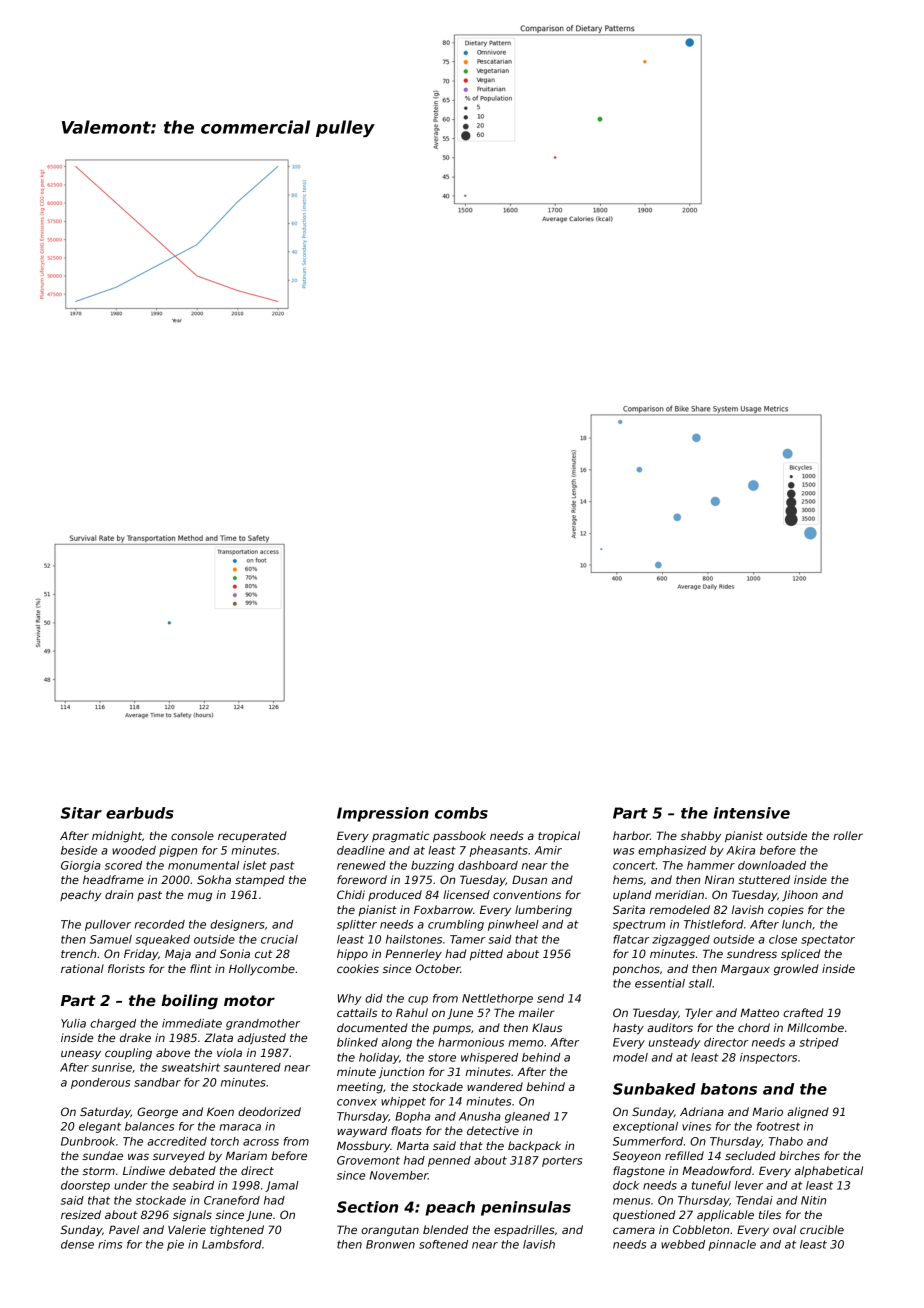 This page has height=1308, width=924. Describe the element at coordinates (660, 983) in the page. I see `essential` at that location.
